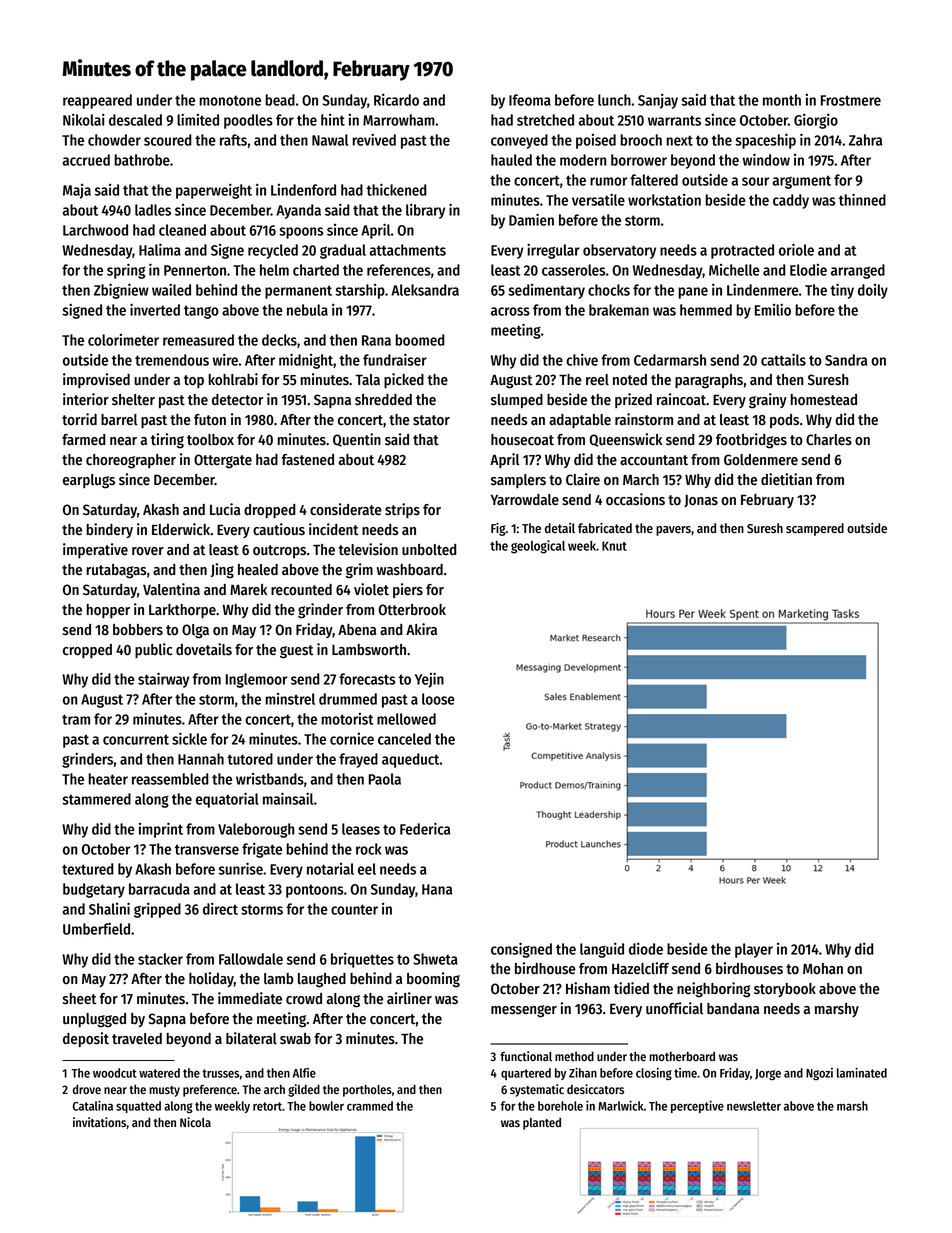 The height and width of the screenshot is (1233, 952). Describe the element at coordinates (782, 100) in the screenshot. I see `month` at that location.
